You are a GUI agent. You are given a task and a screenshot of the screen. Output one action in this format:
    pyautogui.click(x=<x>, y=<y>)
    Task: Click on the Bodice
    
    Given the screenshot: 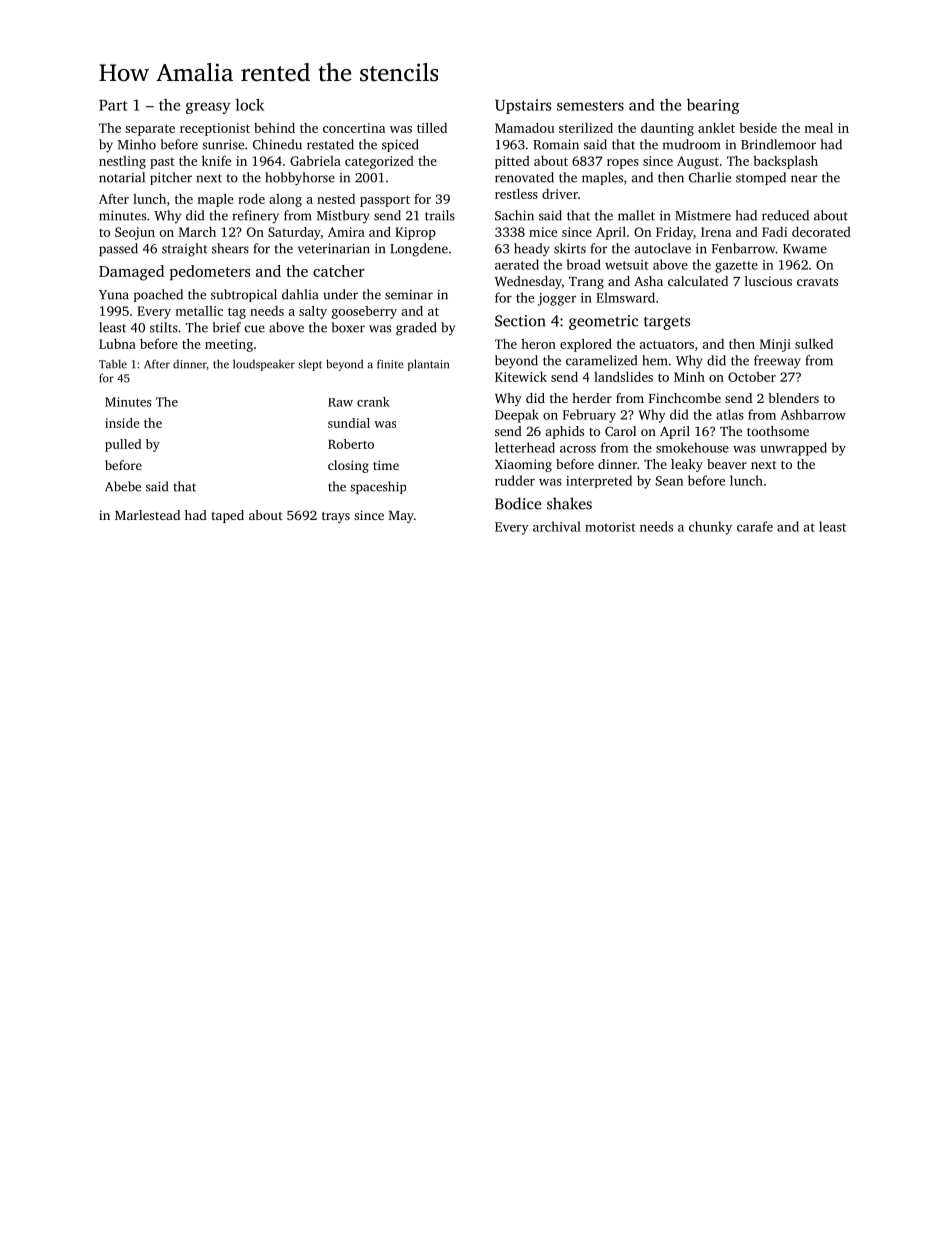 What is the action you would take?
    pyautogui.click(x=518, y=503)
